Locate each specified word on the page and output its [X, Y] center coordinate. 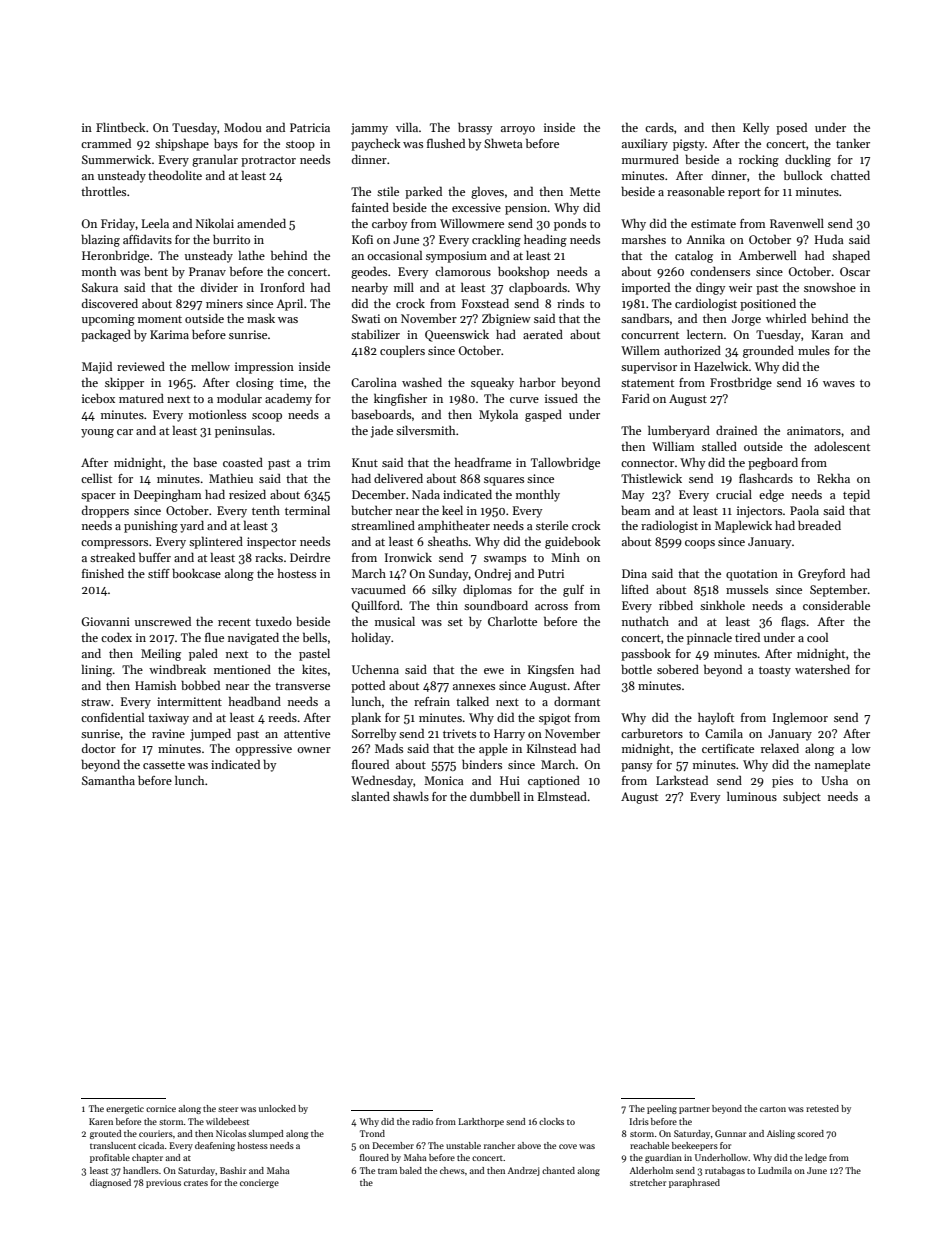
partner [694, 1110]
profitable [110, 1158]
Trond [372, 1133]
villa [407, 127]
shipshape [182, 144]
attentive [307, 733]
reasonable [696, 191]
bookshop [523, 272]
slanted [370, 796]
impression [264, 368]
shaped [851, 256]
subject [802, 797]
